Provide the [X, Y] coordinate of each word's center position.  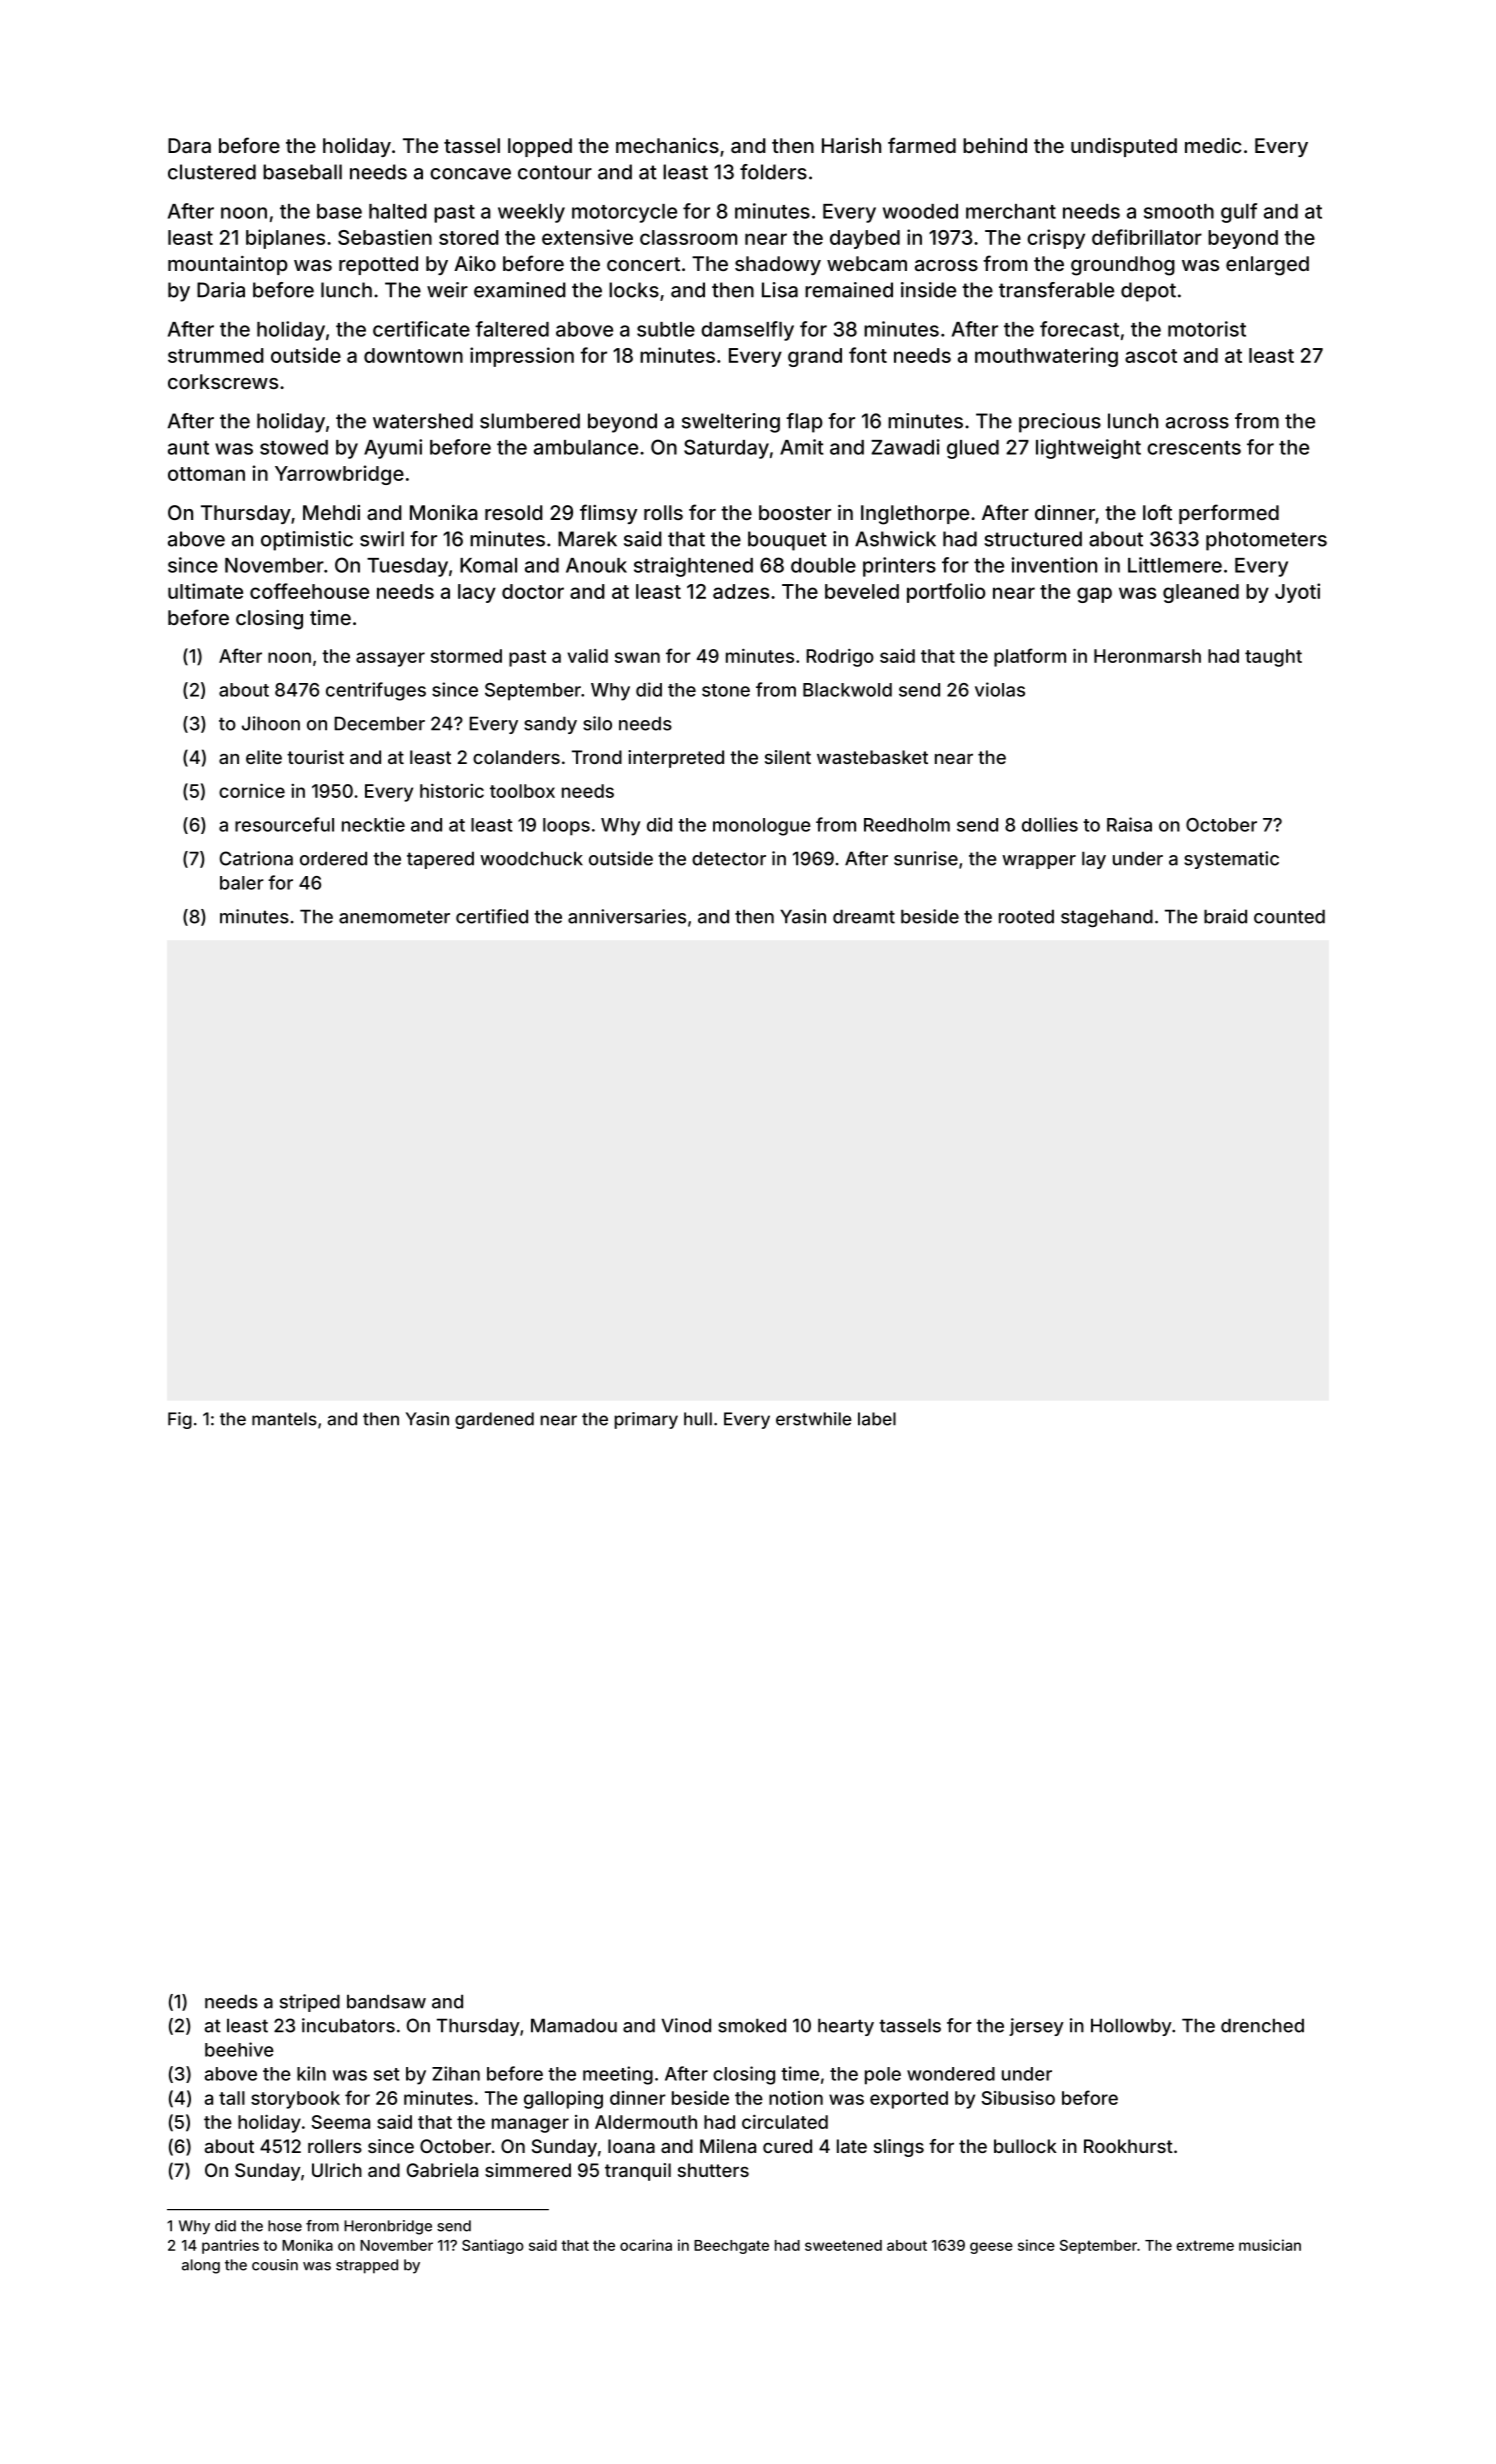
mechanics [667, 145]
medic [1213, 145]
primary [646, 1420]
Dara [189, 145]
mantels [284, 1419]
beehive [239, 2049]
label [877, 1419]
